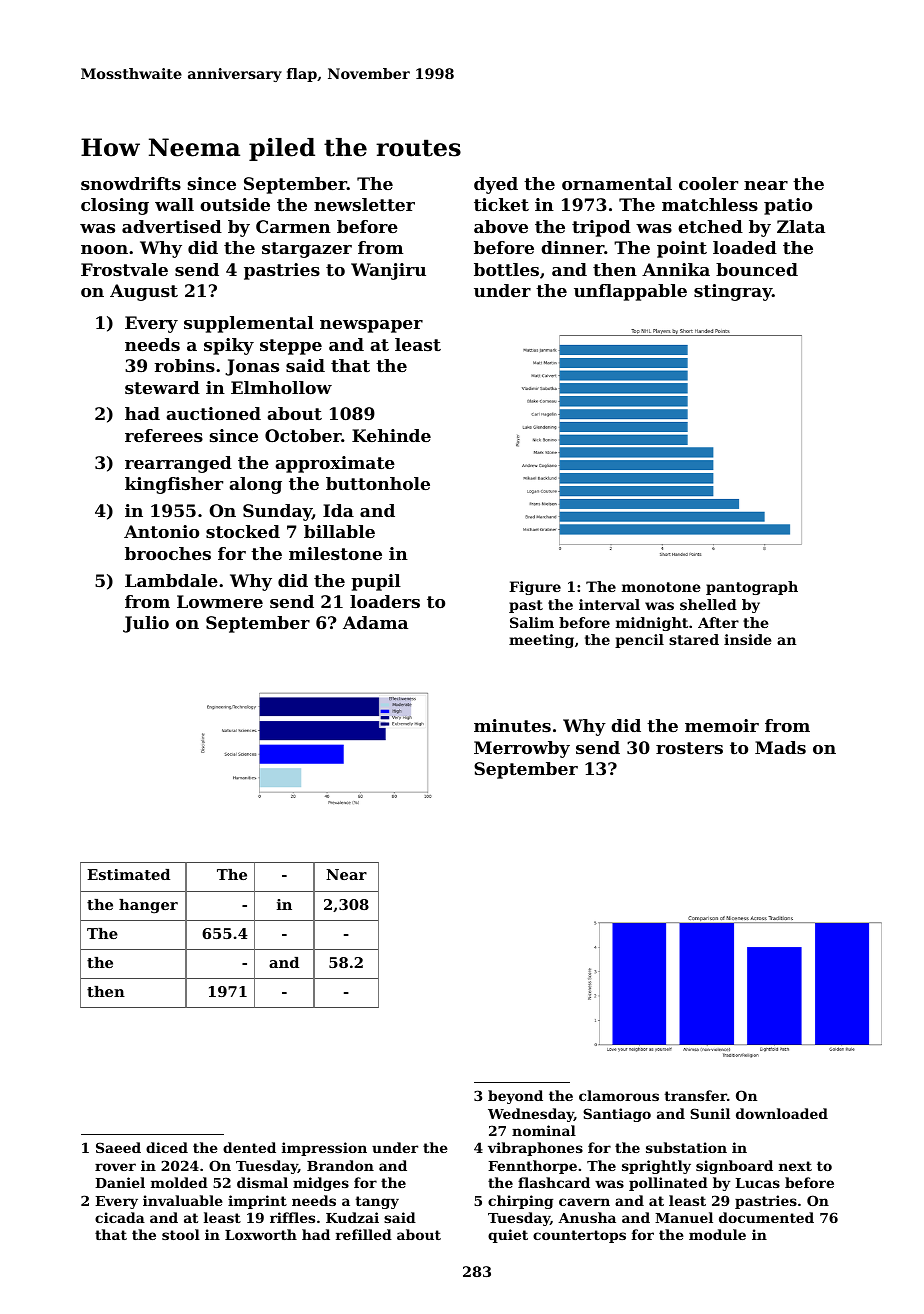 The height and width of the screenshot is (1314, 924). Describe the element at coordinates (249, 1147) in the screenshot. I see `dented` at that location.
